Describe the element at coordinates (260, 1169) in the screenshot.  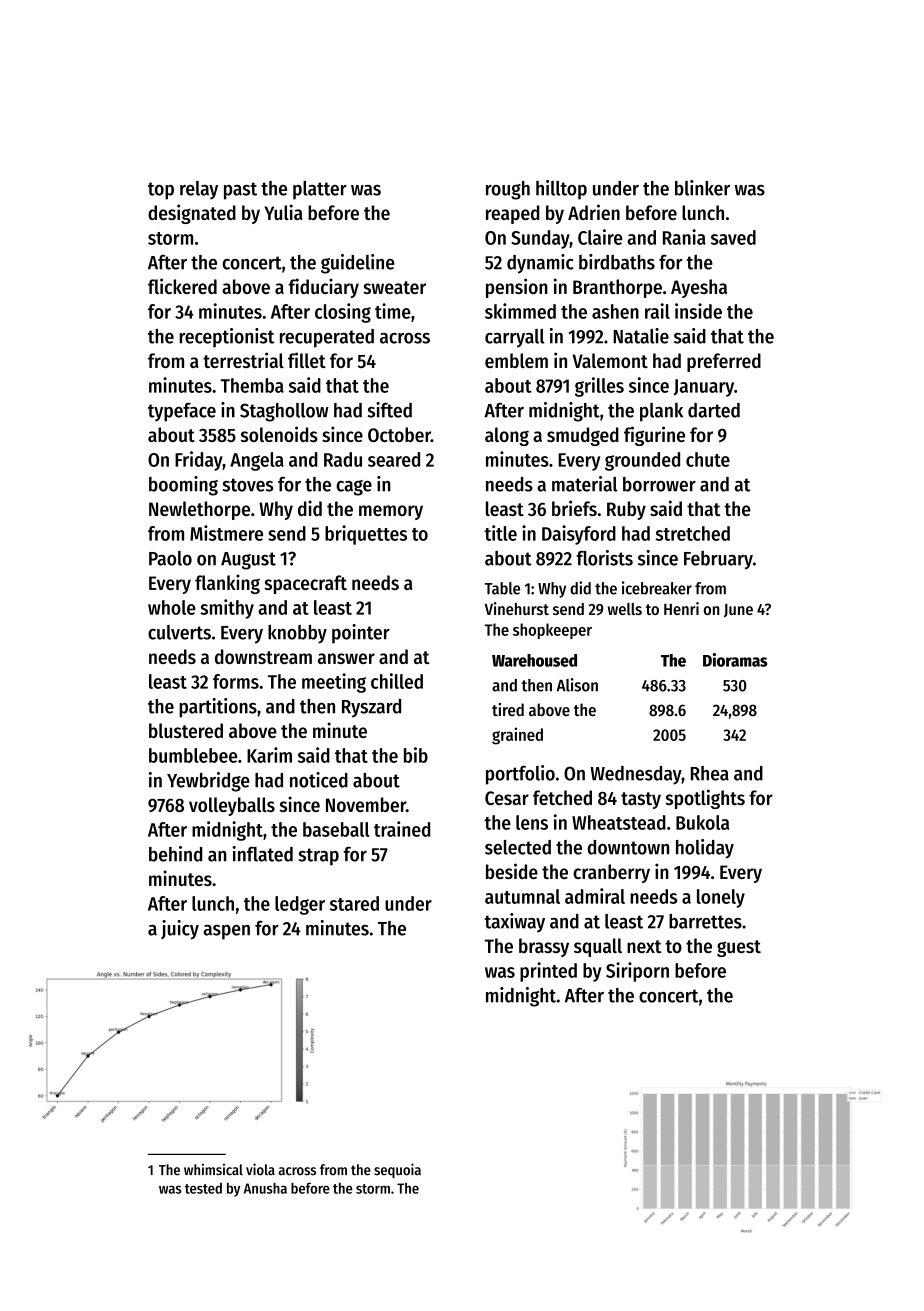
I see `viola` at that location.
